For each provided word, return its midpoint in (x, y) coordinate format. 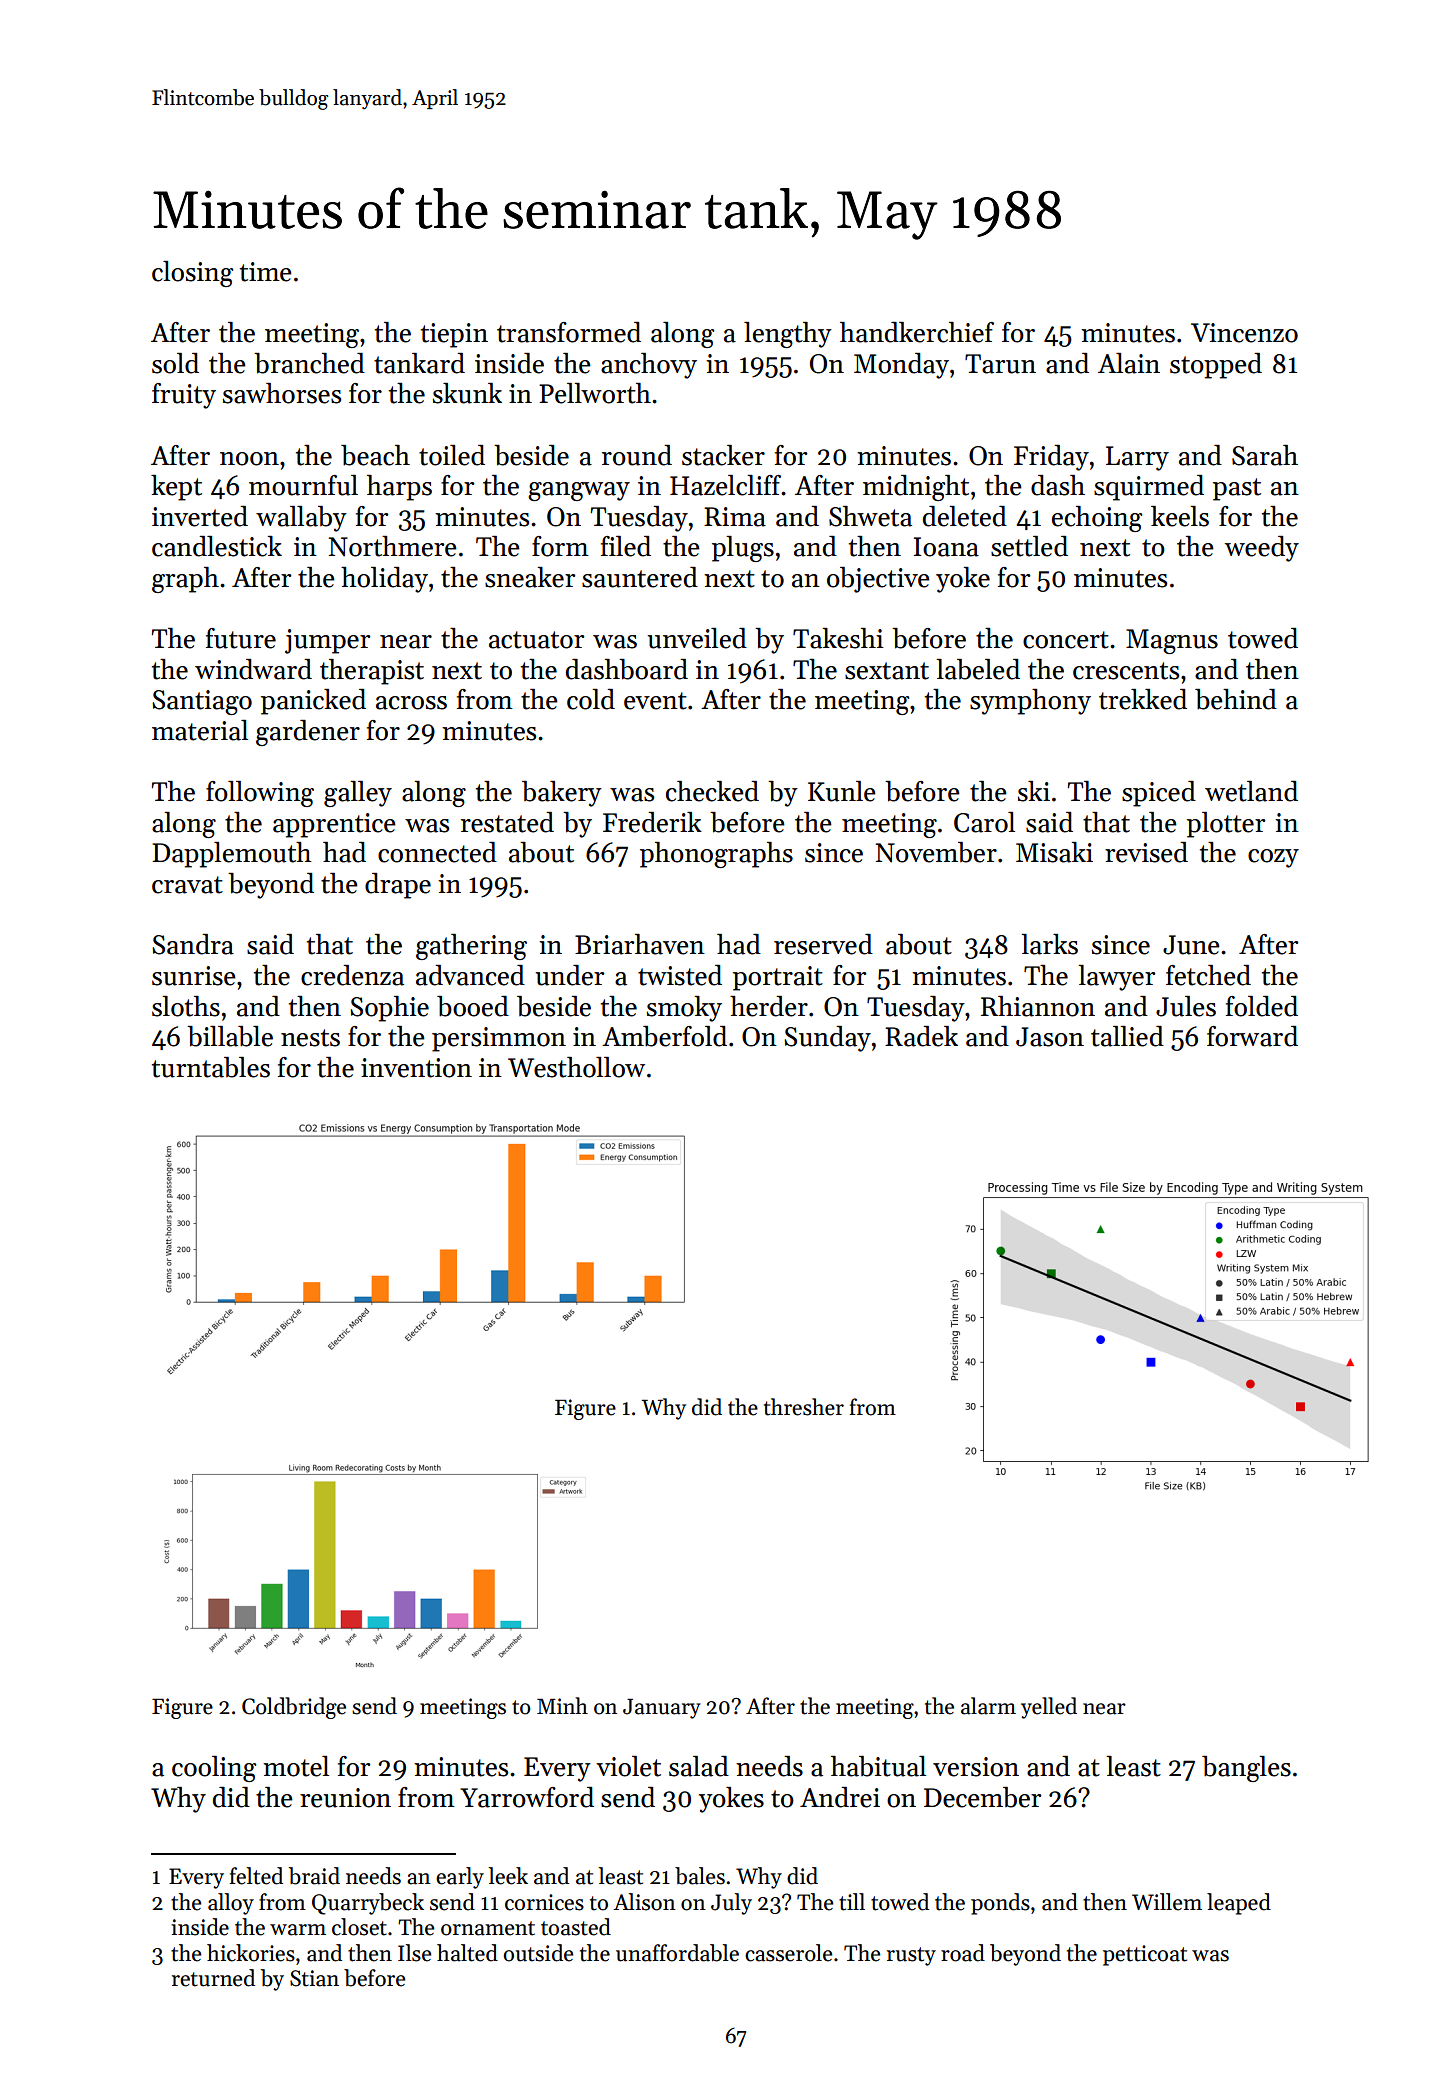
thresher (804, 1407)
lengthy (788, 335)
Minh (562, 1705)
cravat (187, 885)
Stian (314, 1978)
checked (712, 791)
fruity (184, 396)
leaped (1239, 1904)
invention (416, 1068)
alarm (988, 1706)
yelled (1049, 1708)
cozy (1273, 858)
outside (538, 1953)
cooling (214, 1769)
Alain (1129, 363)
